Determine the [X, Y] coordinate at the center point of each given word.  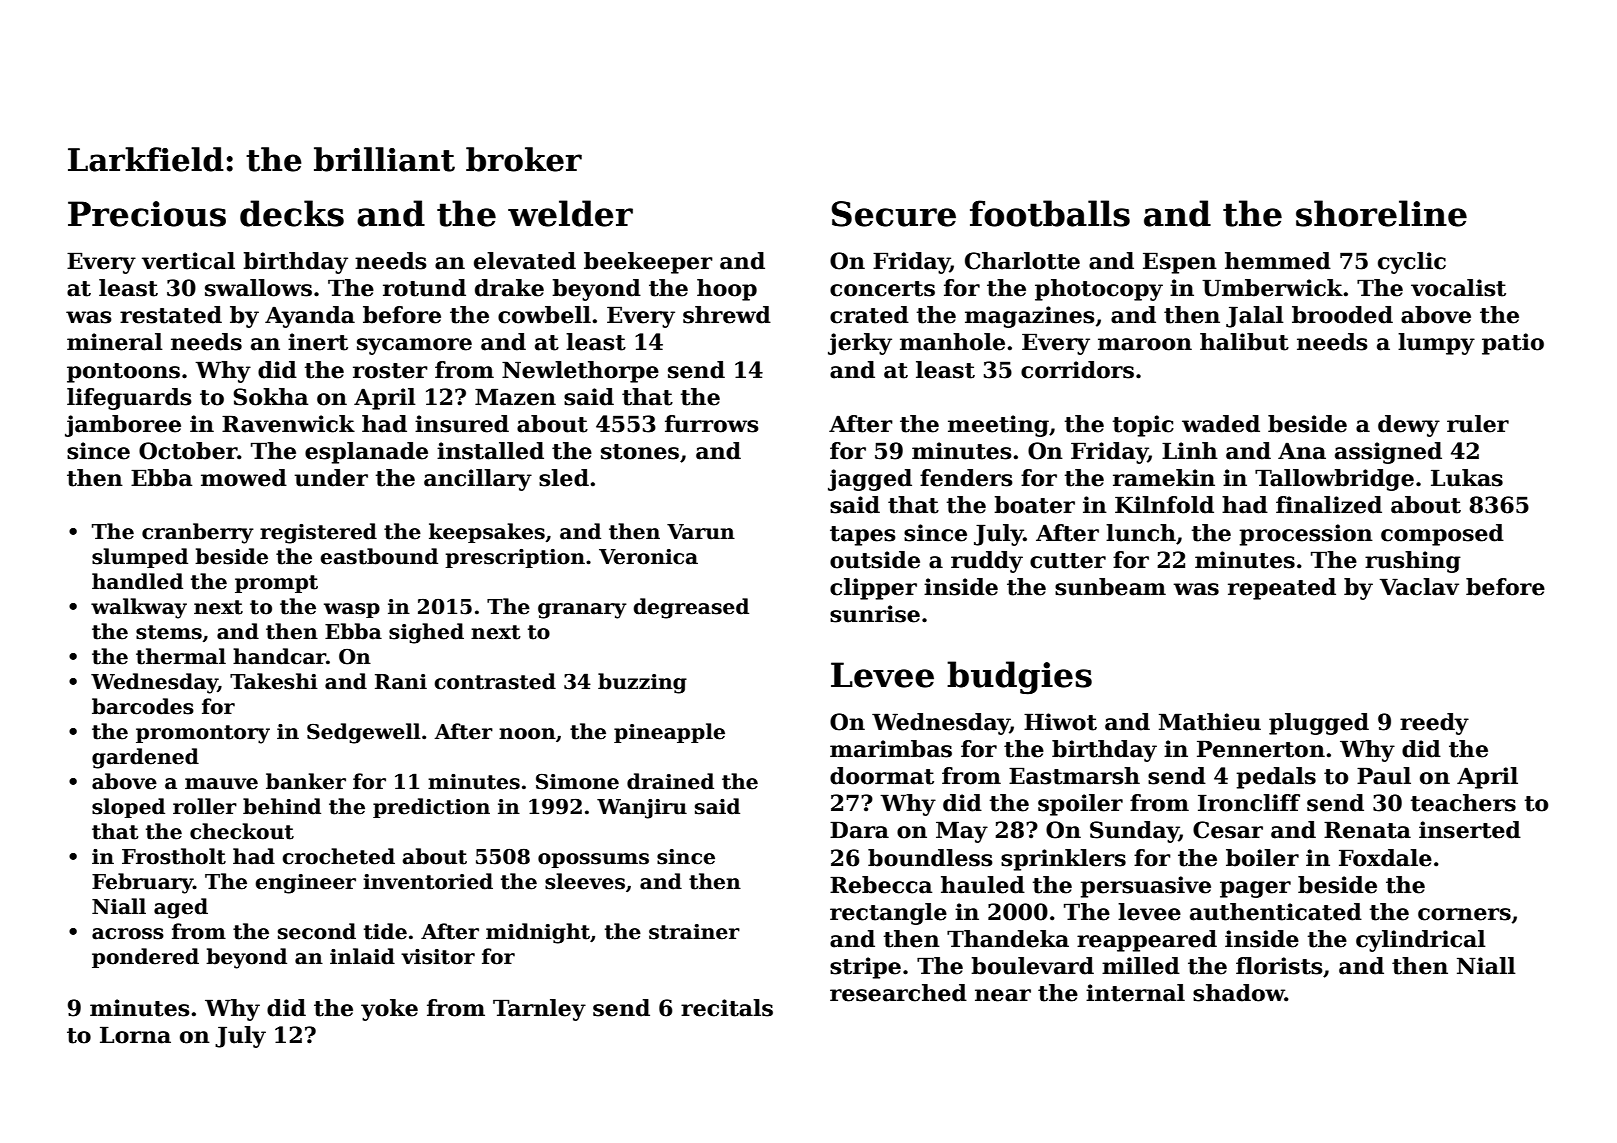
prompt [276, 584]
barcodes [143, 706]
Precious [147, 214]
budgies [1019, 678]
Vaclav [1419, 587]
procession [1306, 535]
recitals [727, 1008]
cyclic [1412, 263]
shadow [1239, 993]
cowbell [544, 315]
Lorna [135, 1035]
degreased [691, 608]
